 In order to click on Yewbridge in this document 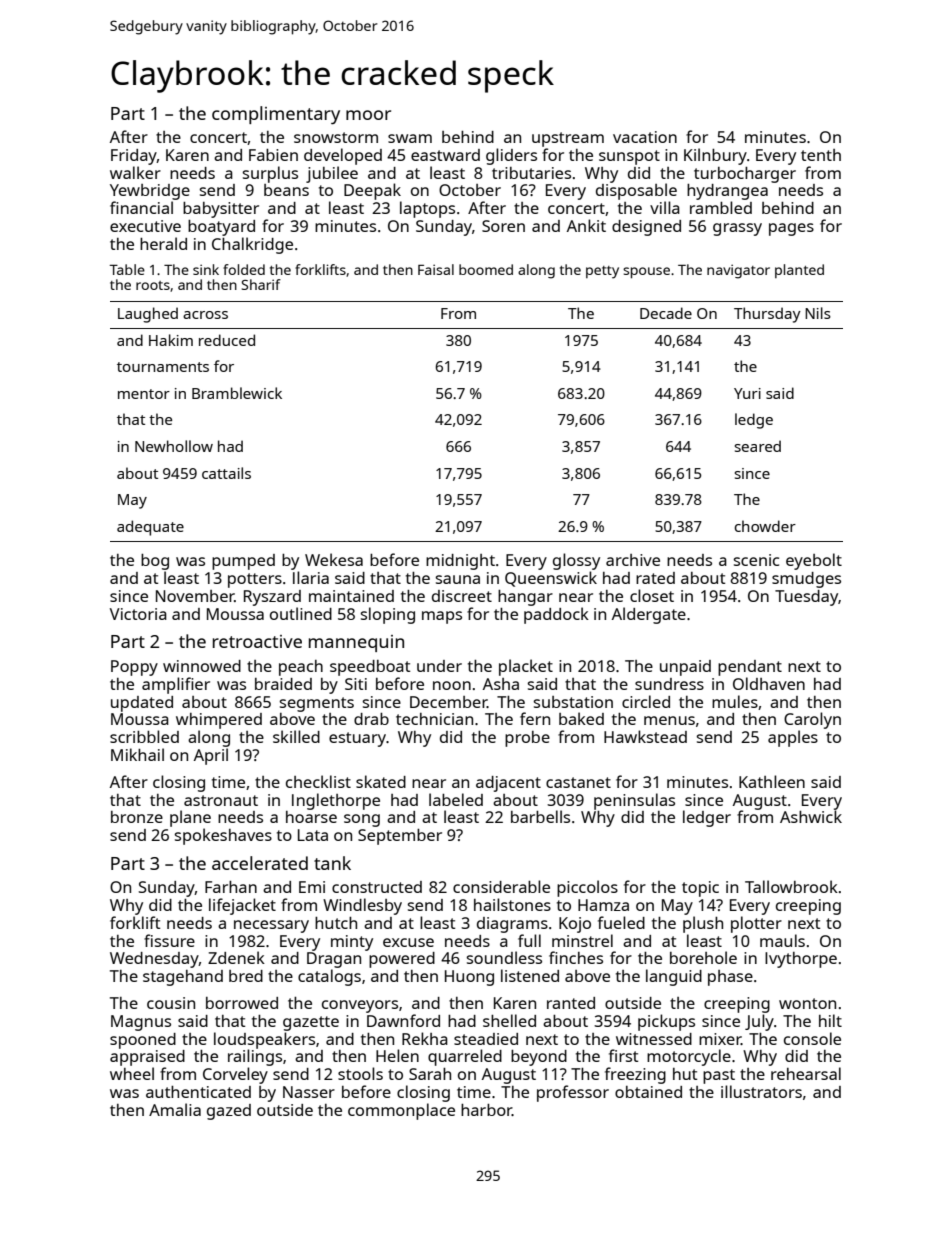, I will do `click(150, 192)`.
